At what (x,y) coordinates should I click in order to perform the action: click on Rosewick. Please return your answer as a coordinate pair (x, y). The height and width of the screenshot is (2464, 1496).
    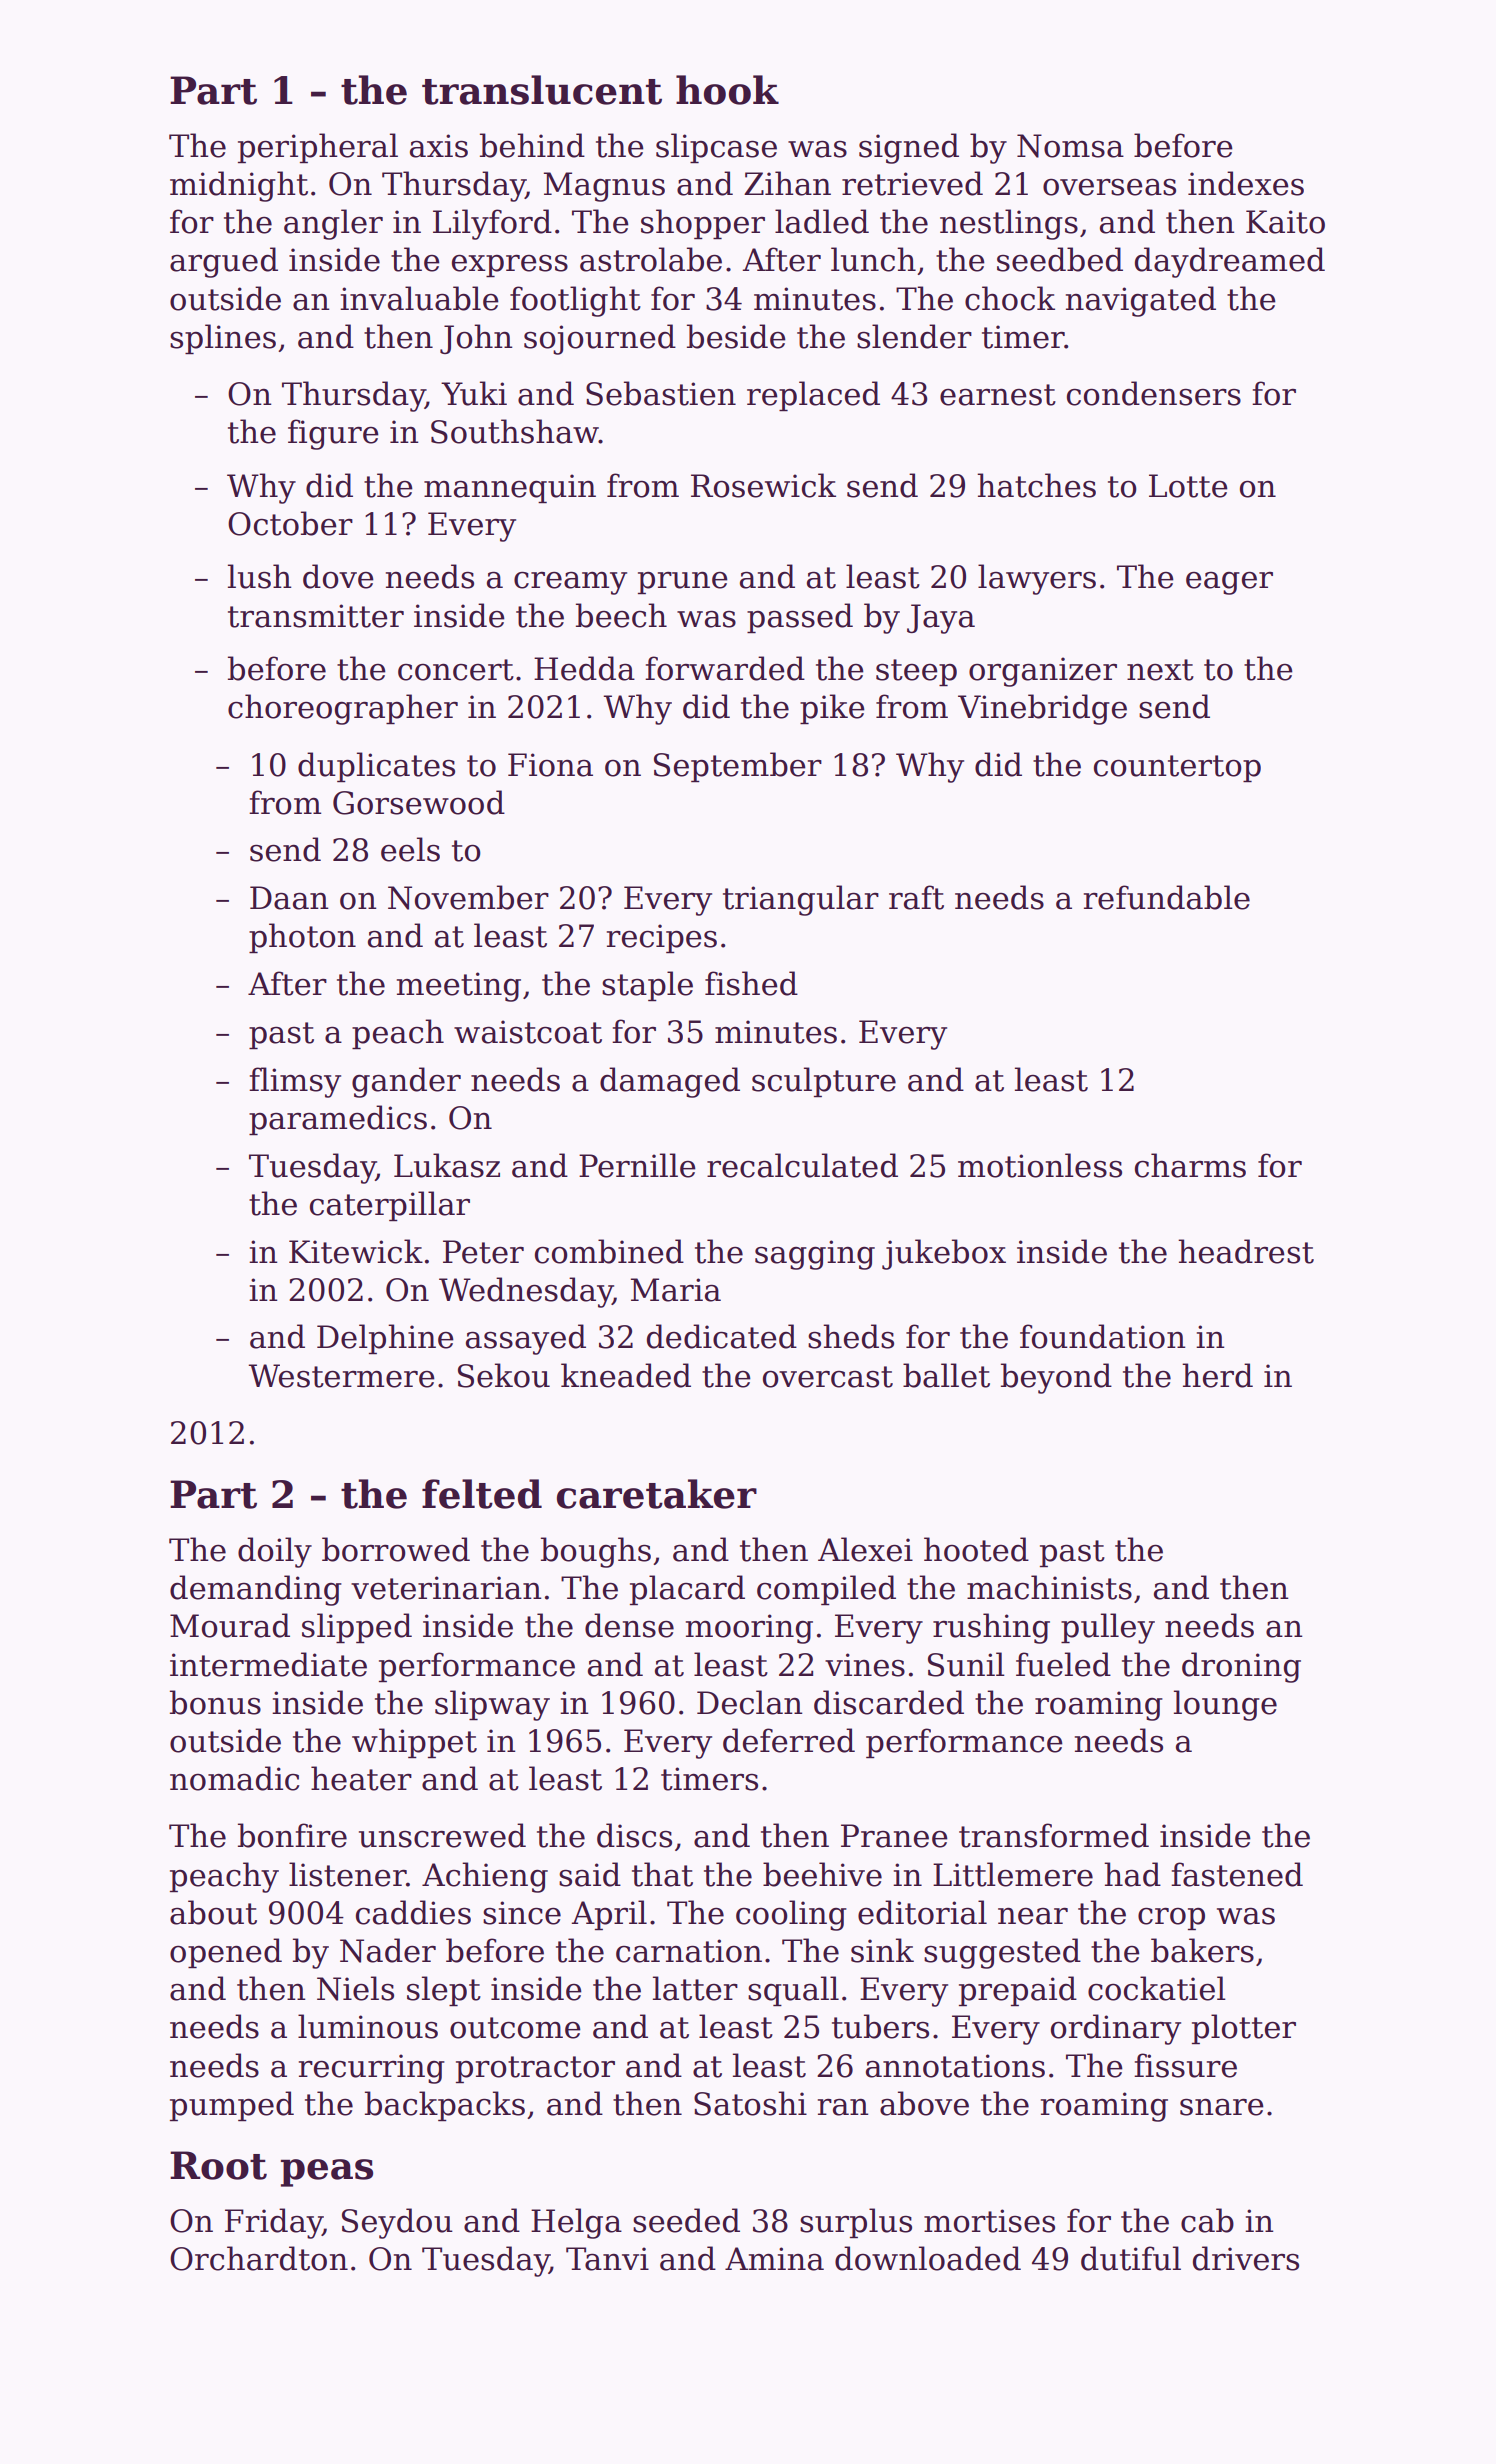
    Looking at the image, I should click on (763, 485).
